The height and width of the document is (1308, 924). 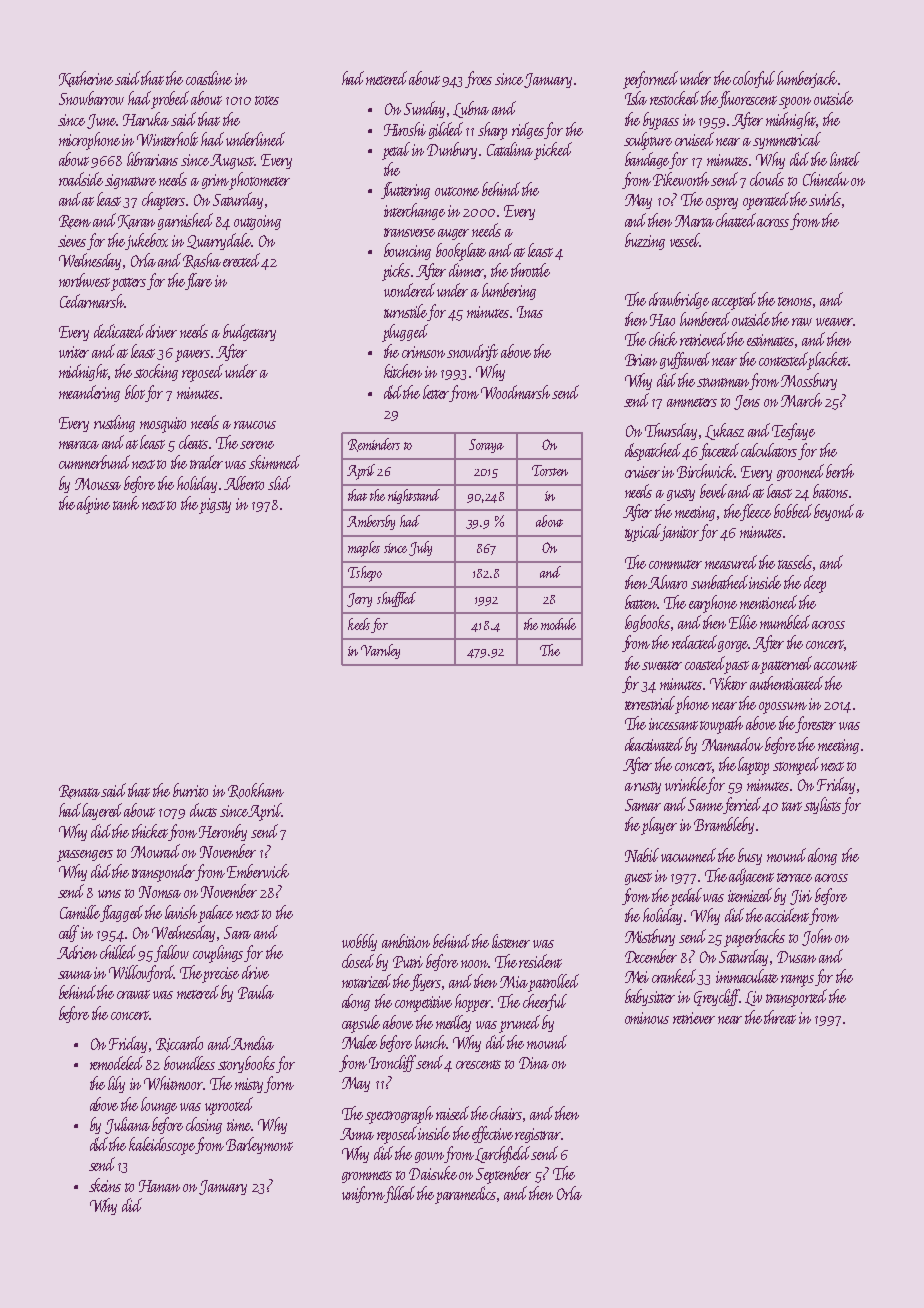 What do you see at coordinates (783, 359) in the document?
I see `contested` at bounding box center [783, 359].
